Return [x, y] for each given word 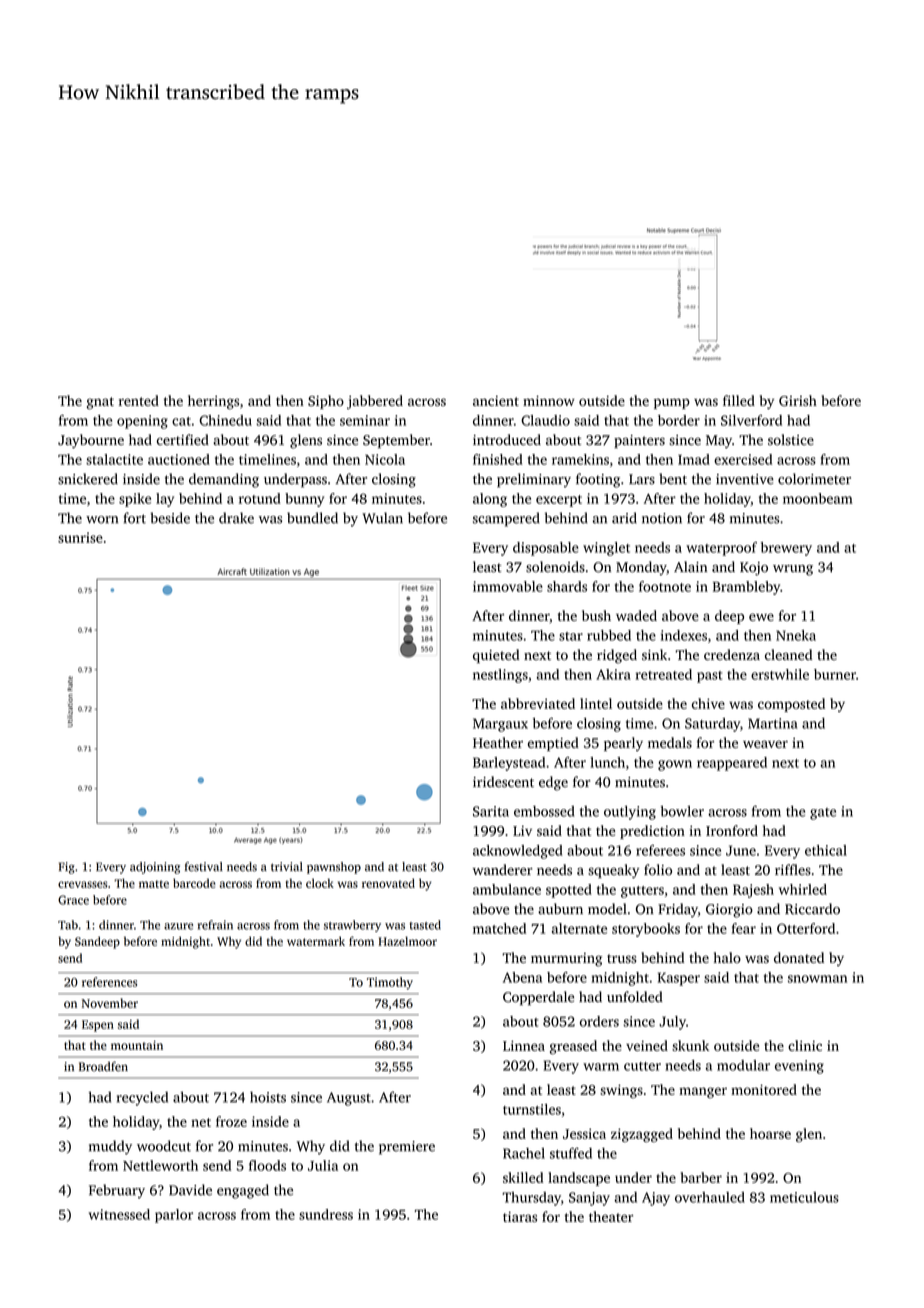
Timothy [390, 983]
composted [791, 705]
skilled [523, 1177]
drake [236, 518]
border [679, 420]
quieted [496, 656]
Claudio [545, 420]
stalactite [114, 459]
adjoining [155, 868]
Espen [98, 1026]
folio [658, 869]
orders [599, 1021]
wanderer [503, 869]
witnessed [119, 1214]
